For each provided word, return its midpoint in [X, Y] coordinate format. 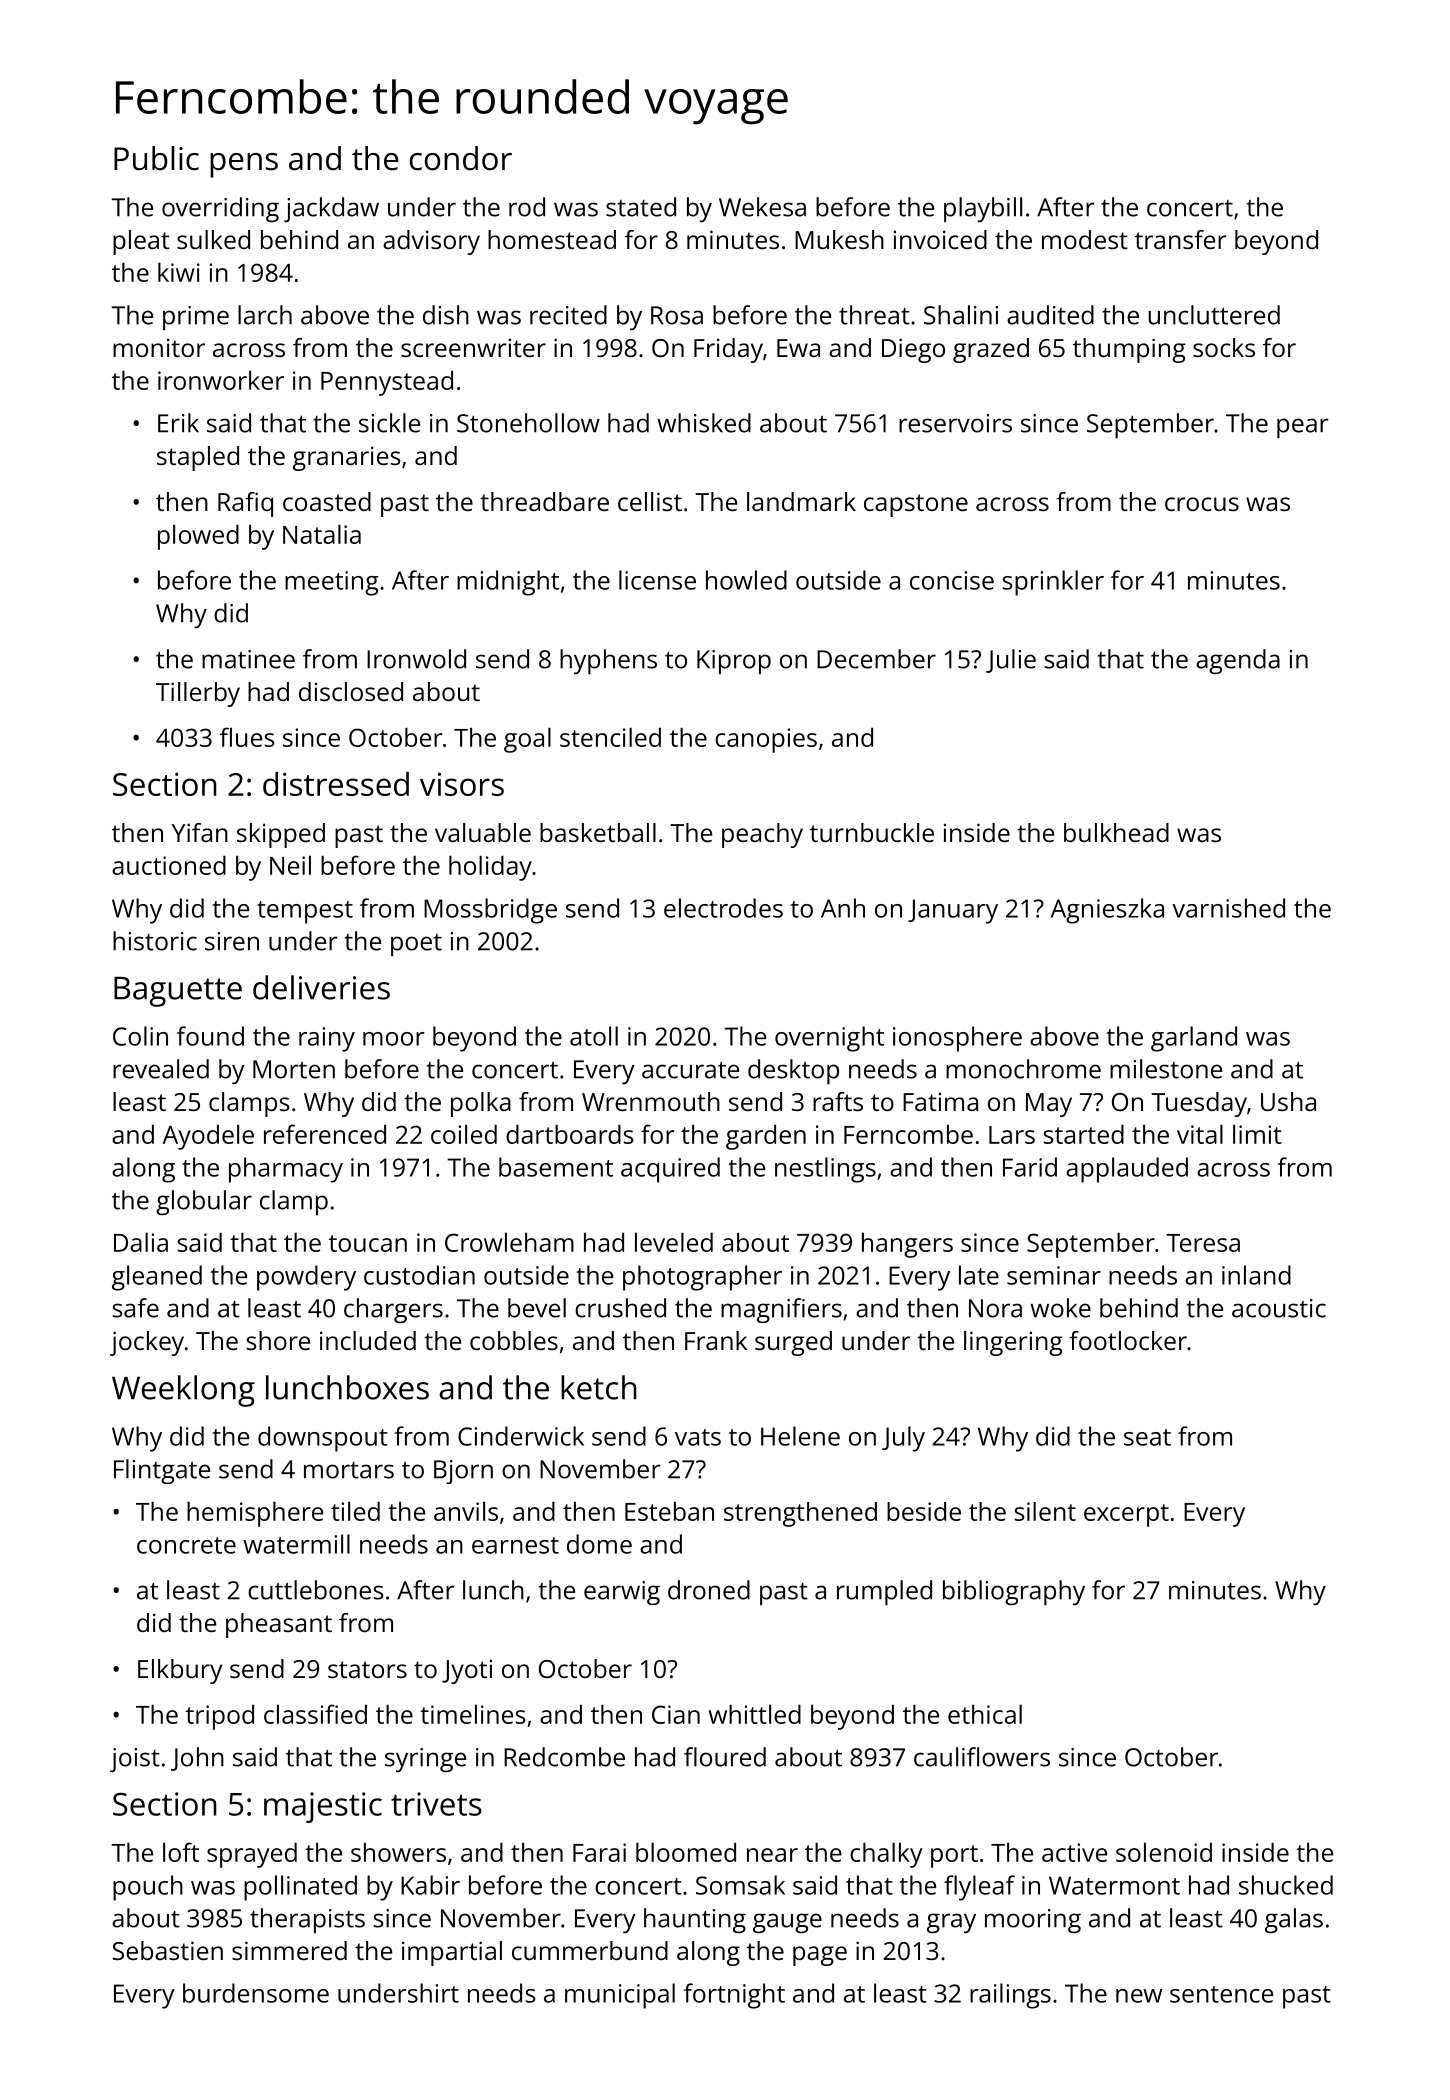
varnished [1228, 908]
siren [232, 941]
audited [1050, 315]
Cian [676, 1714]
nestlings [825, 1170]
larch [265, 315]
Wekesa [762, 207]
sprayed [252, 1855]
